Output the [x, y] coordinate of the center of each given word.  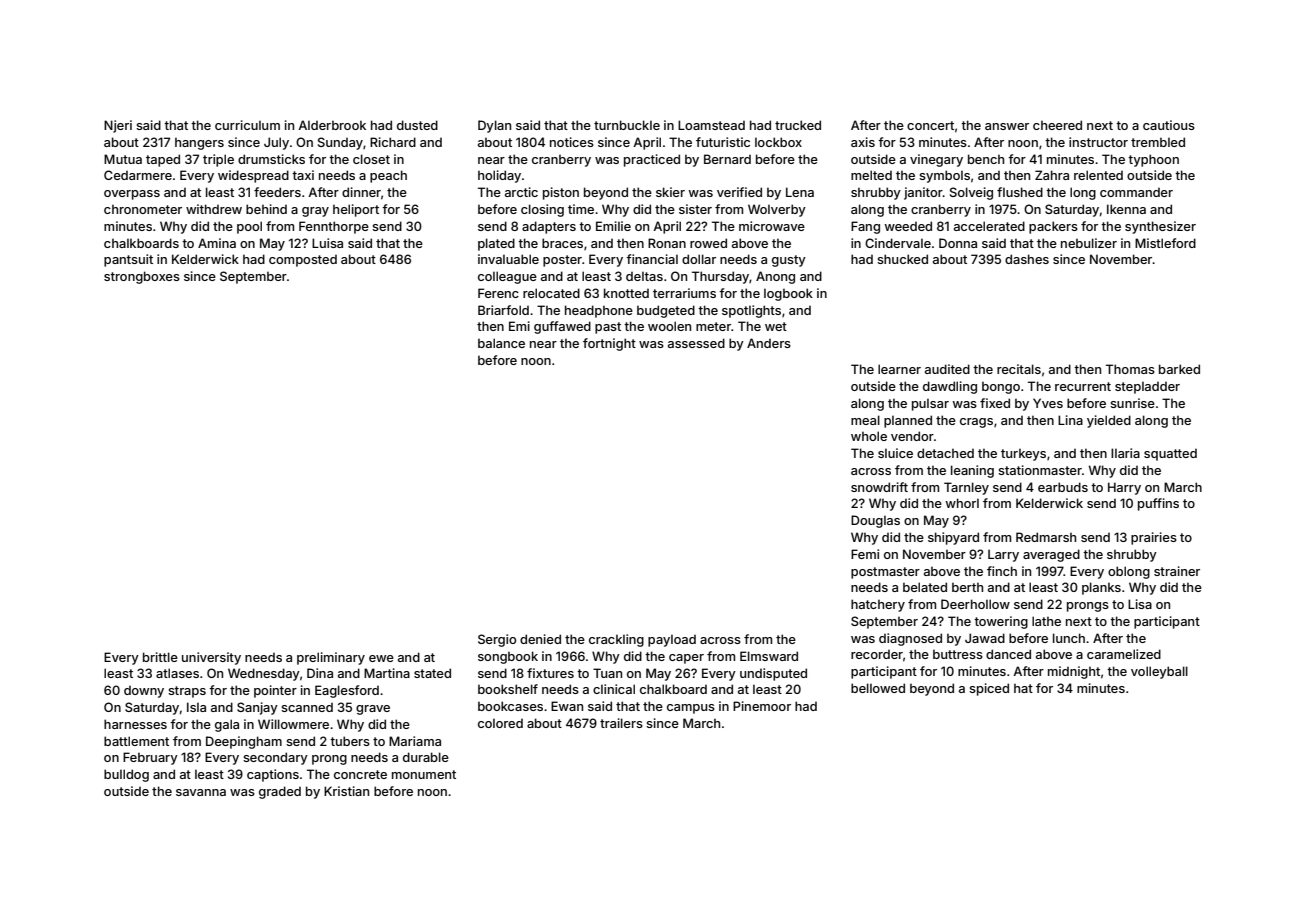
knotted [626, 293]
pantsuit [128, 260]
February [150, 758]
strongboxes [142, 277]
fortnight [609, 344]
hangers [199, 144]
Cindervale [898, 243]
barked [1179, 369]
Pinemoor [762, 706]
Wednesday [264, 674]
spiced [989, 689]
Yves [1048, 403]
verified [739, 192]
